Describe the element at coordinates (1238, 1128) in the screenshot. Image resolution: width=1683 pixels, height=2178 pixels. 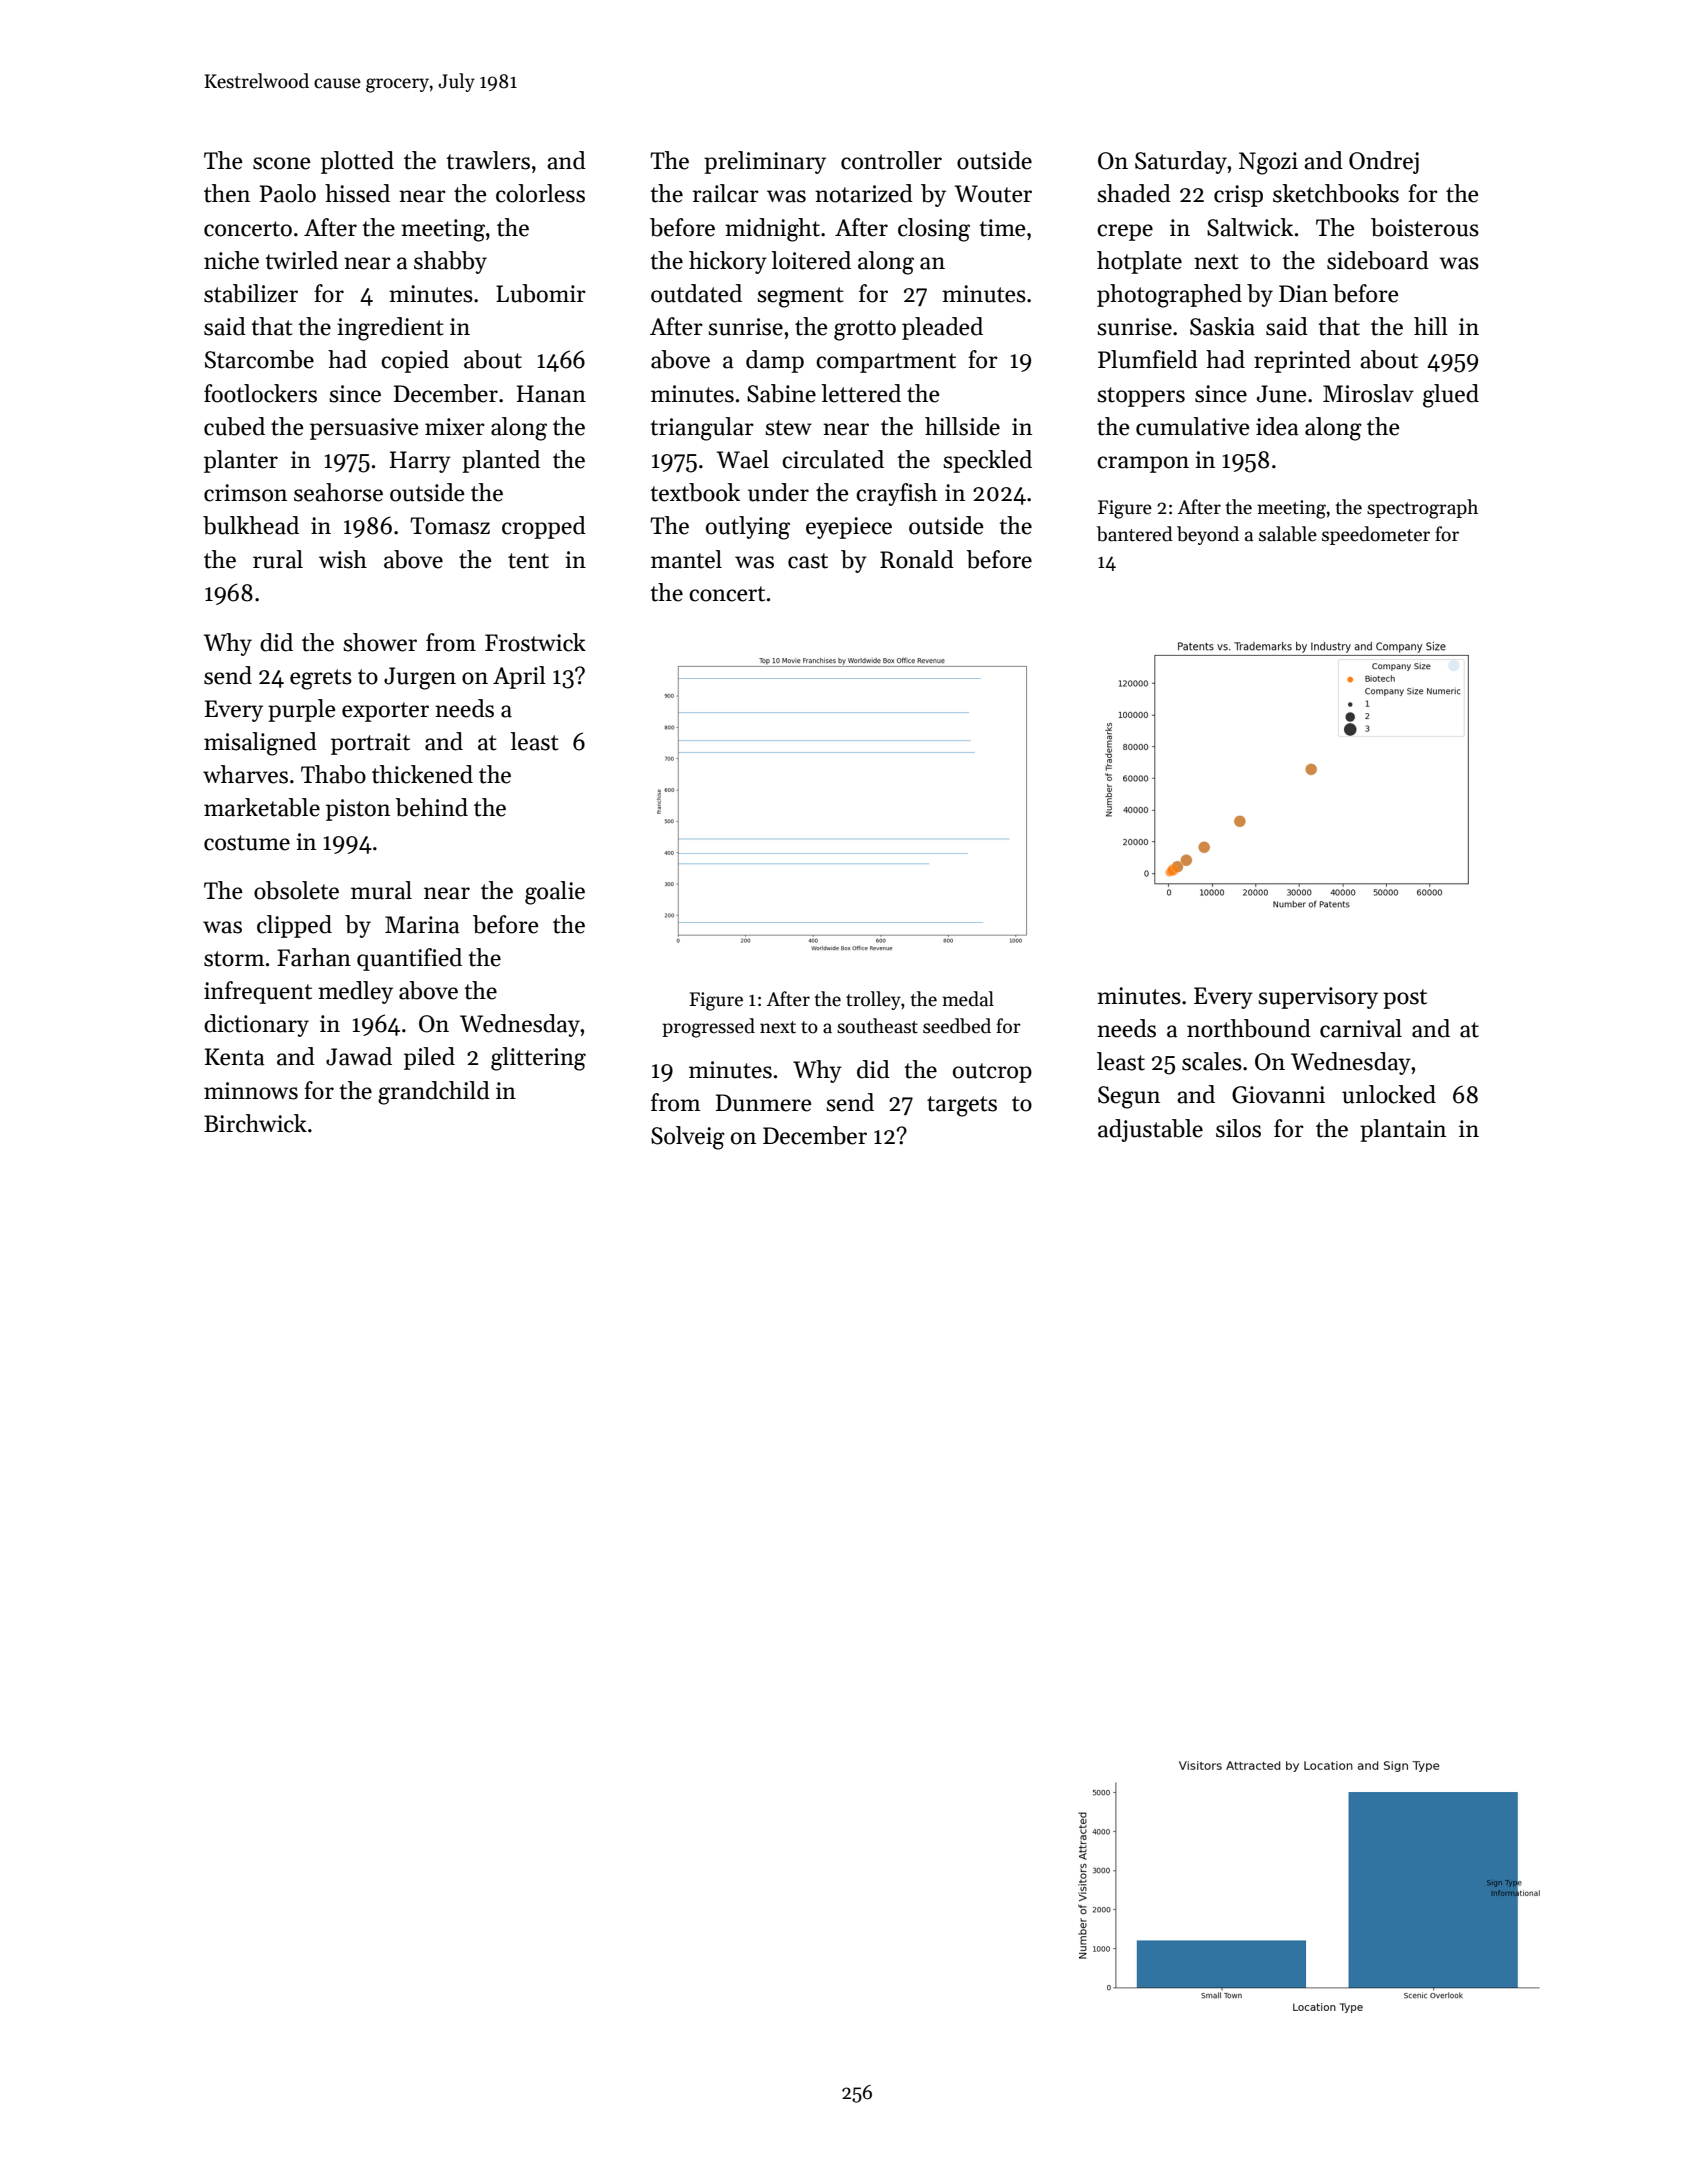
I see `silos` at that location.
